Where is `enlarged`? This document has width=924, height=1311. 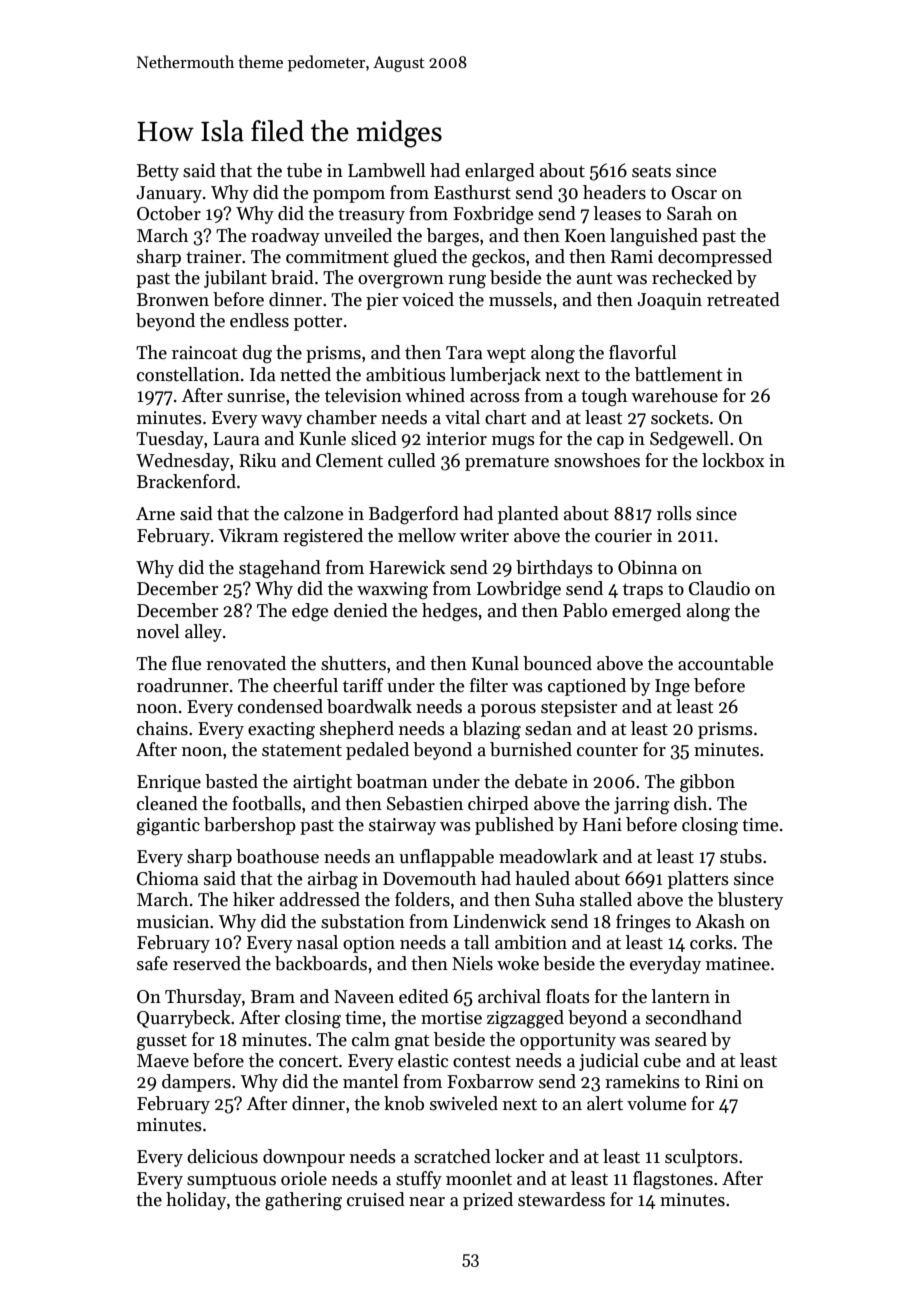 enlarged is located at coordinates (500, 172).
